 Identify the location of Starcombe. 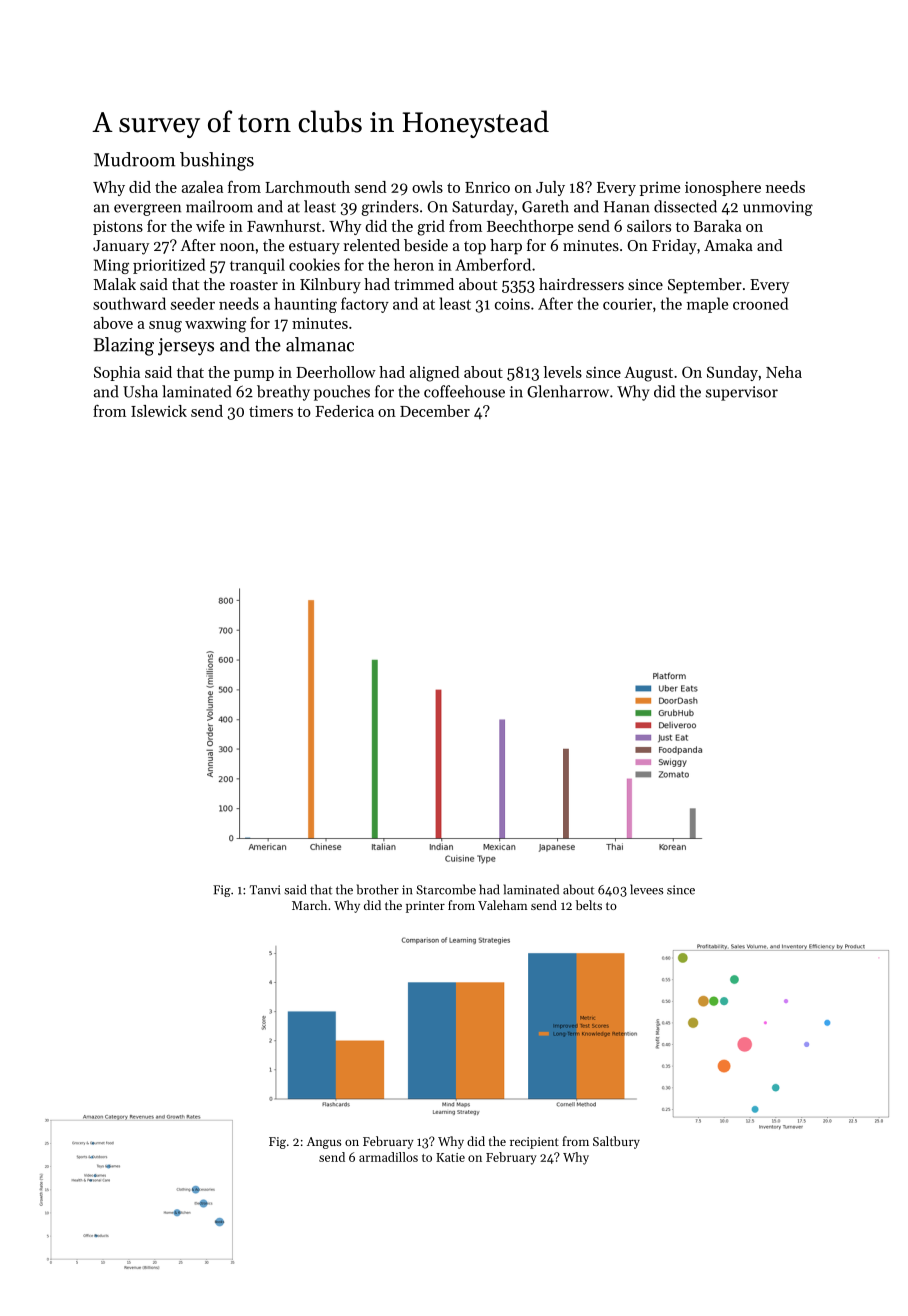
(446, 889).
